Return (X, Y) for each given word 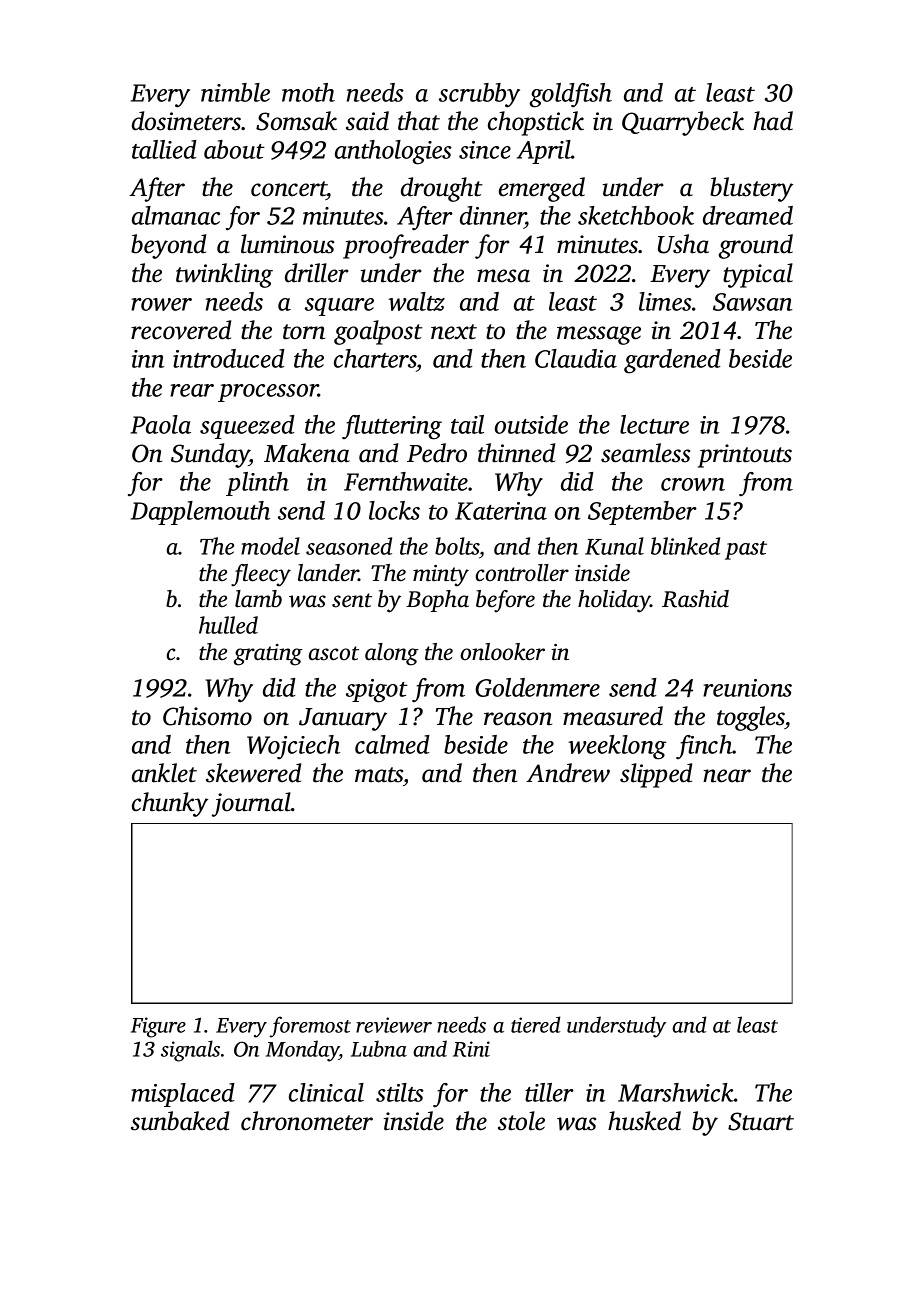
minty (441, 576)
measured (613, 716)
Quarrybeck (683, 123)
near (727, 776)
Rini (471, 1049)
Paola (160, 424)
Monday (302, 1051)
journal (251, 804)
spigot (377, 691)
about (234, 149)
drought (442, 189)
